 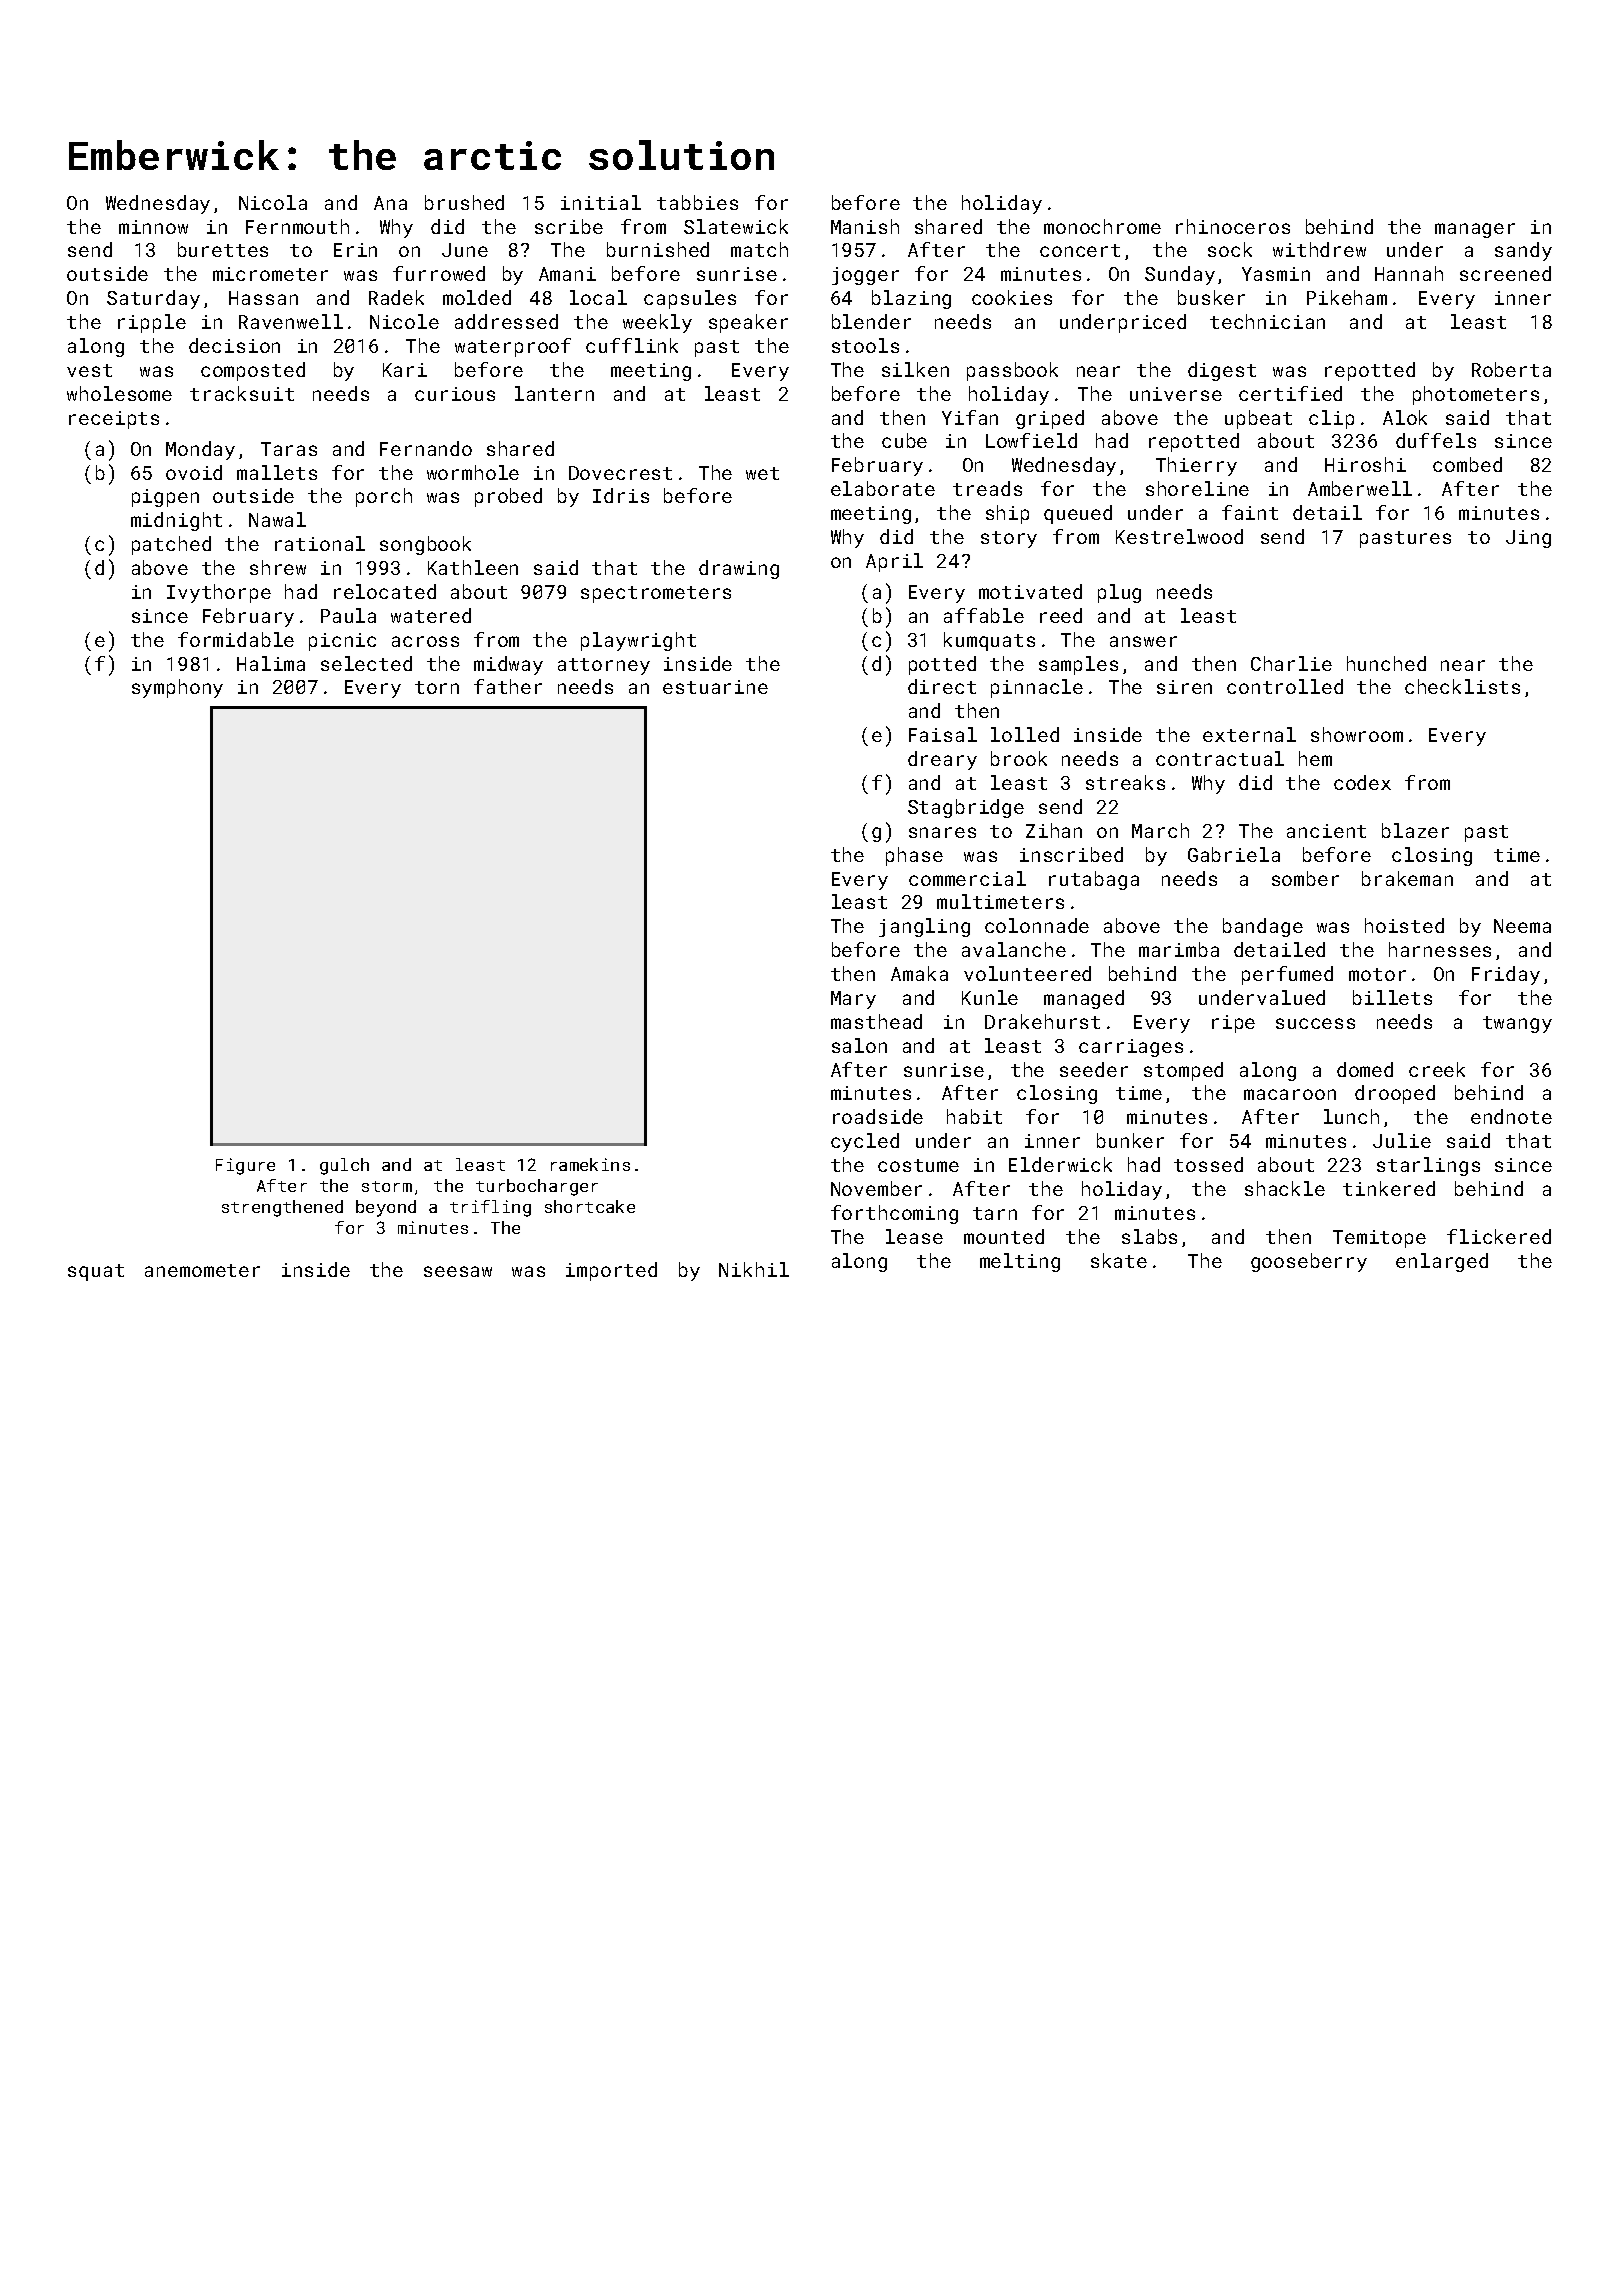 I want to click on Nikhil, so click(x=754, y=1269).
